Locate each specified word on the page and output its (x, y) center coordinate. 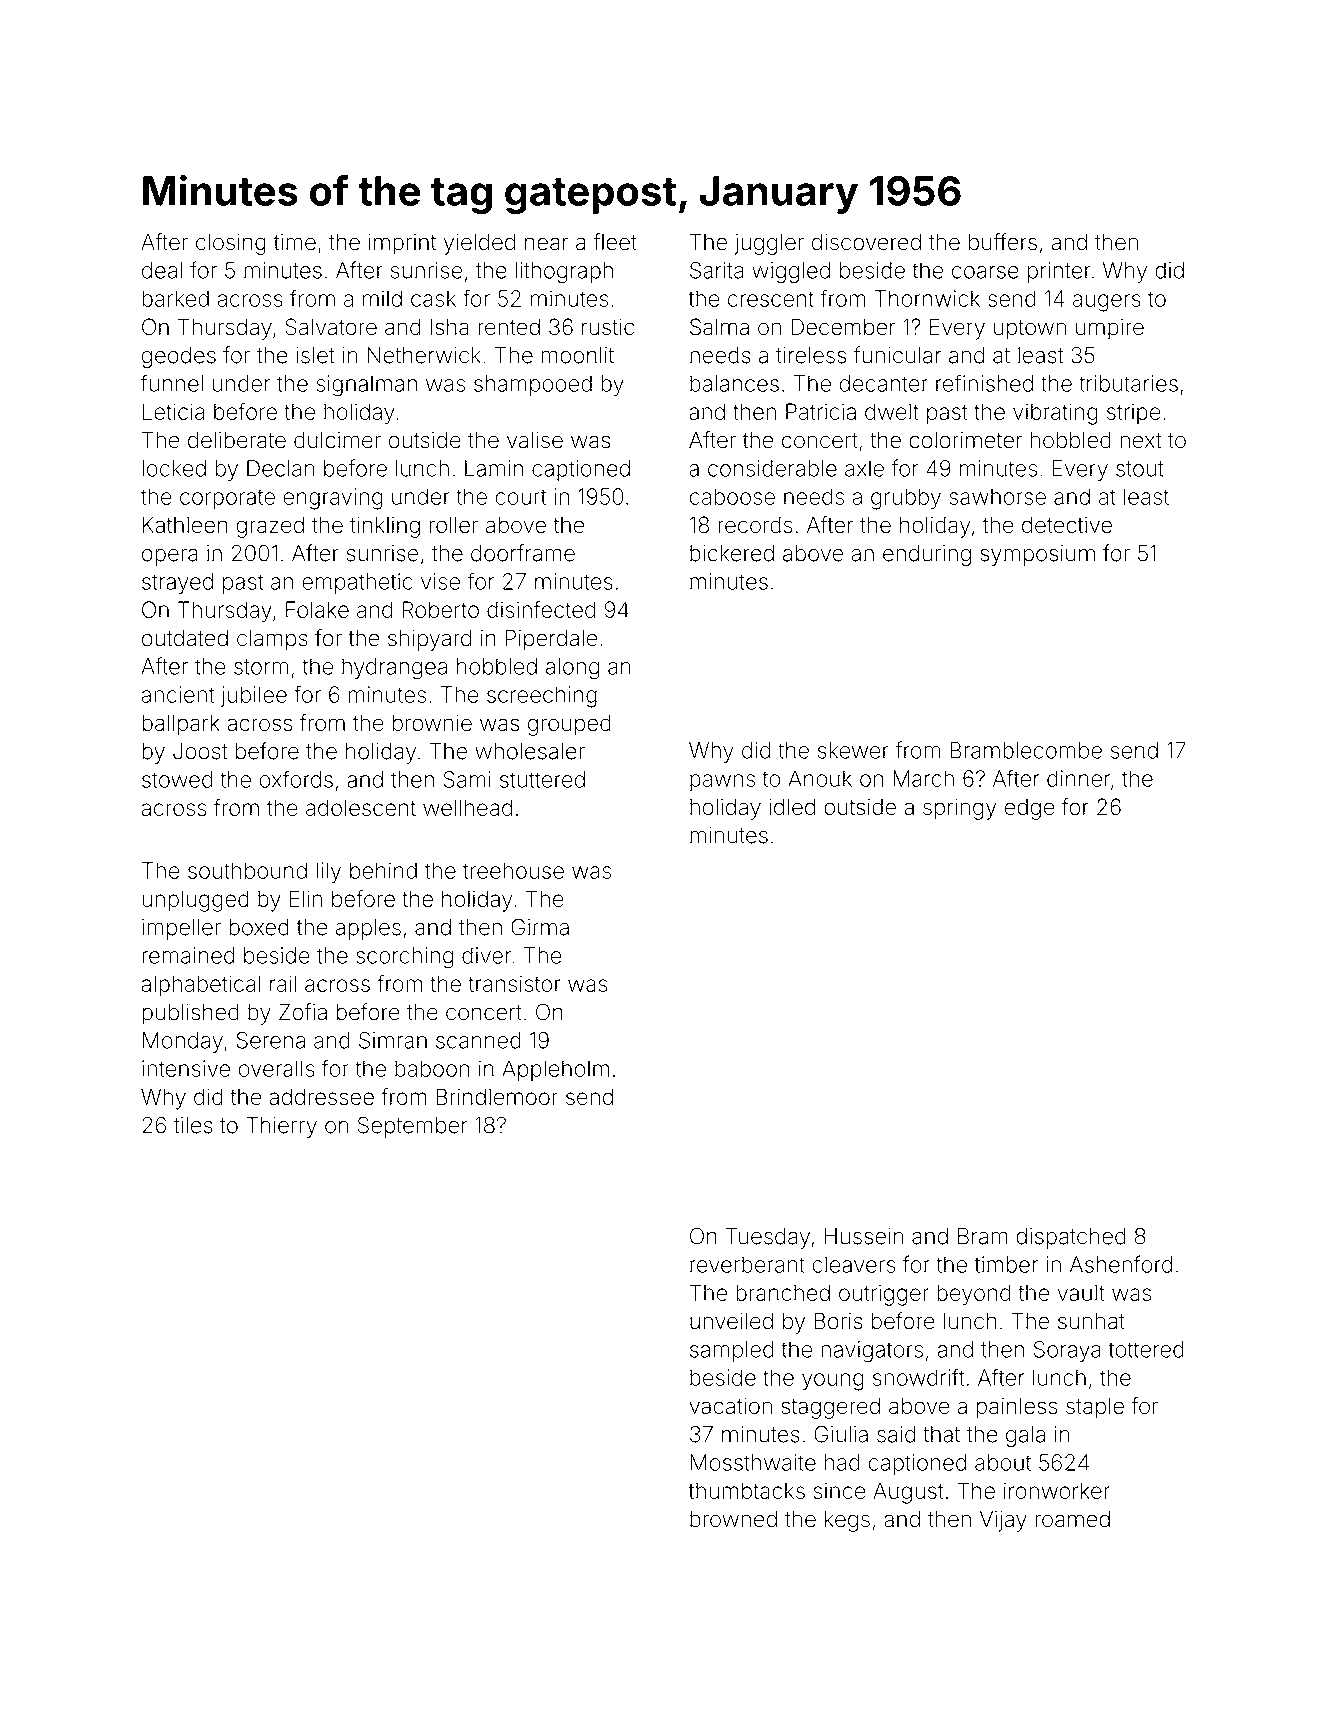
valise (535, 440)
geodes (179, 357)
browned (733, 1519)
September (412, 1127)
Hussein (863, 1236)
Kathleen (185, 525)
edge (1030, 809)
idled (792, 807)
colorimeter (965, 440)
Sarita (717, 270)
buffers (1003, 242)
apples (368, 929)
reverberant (747, 1264)
